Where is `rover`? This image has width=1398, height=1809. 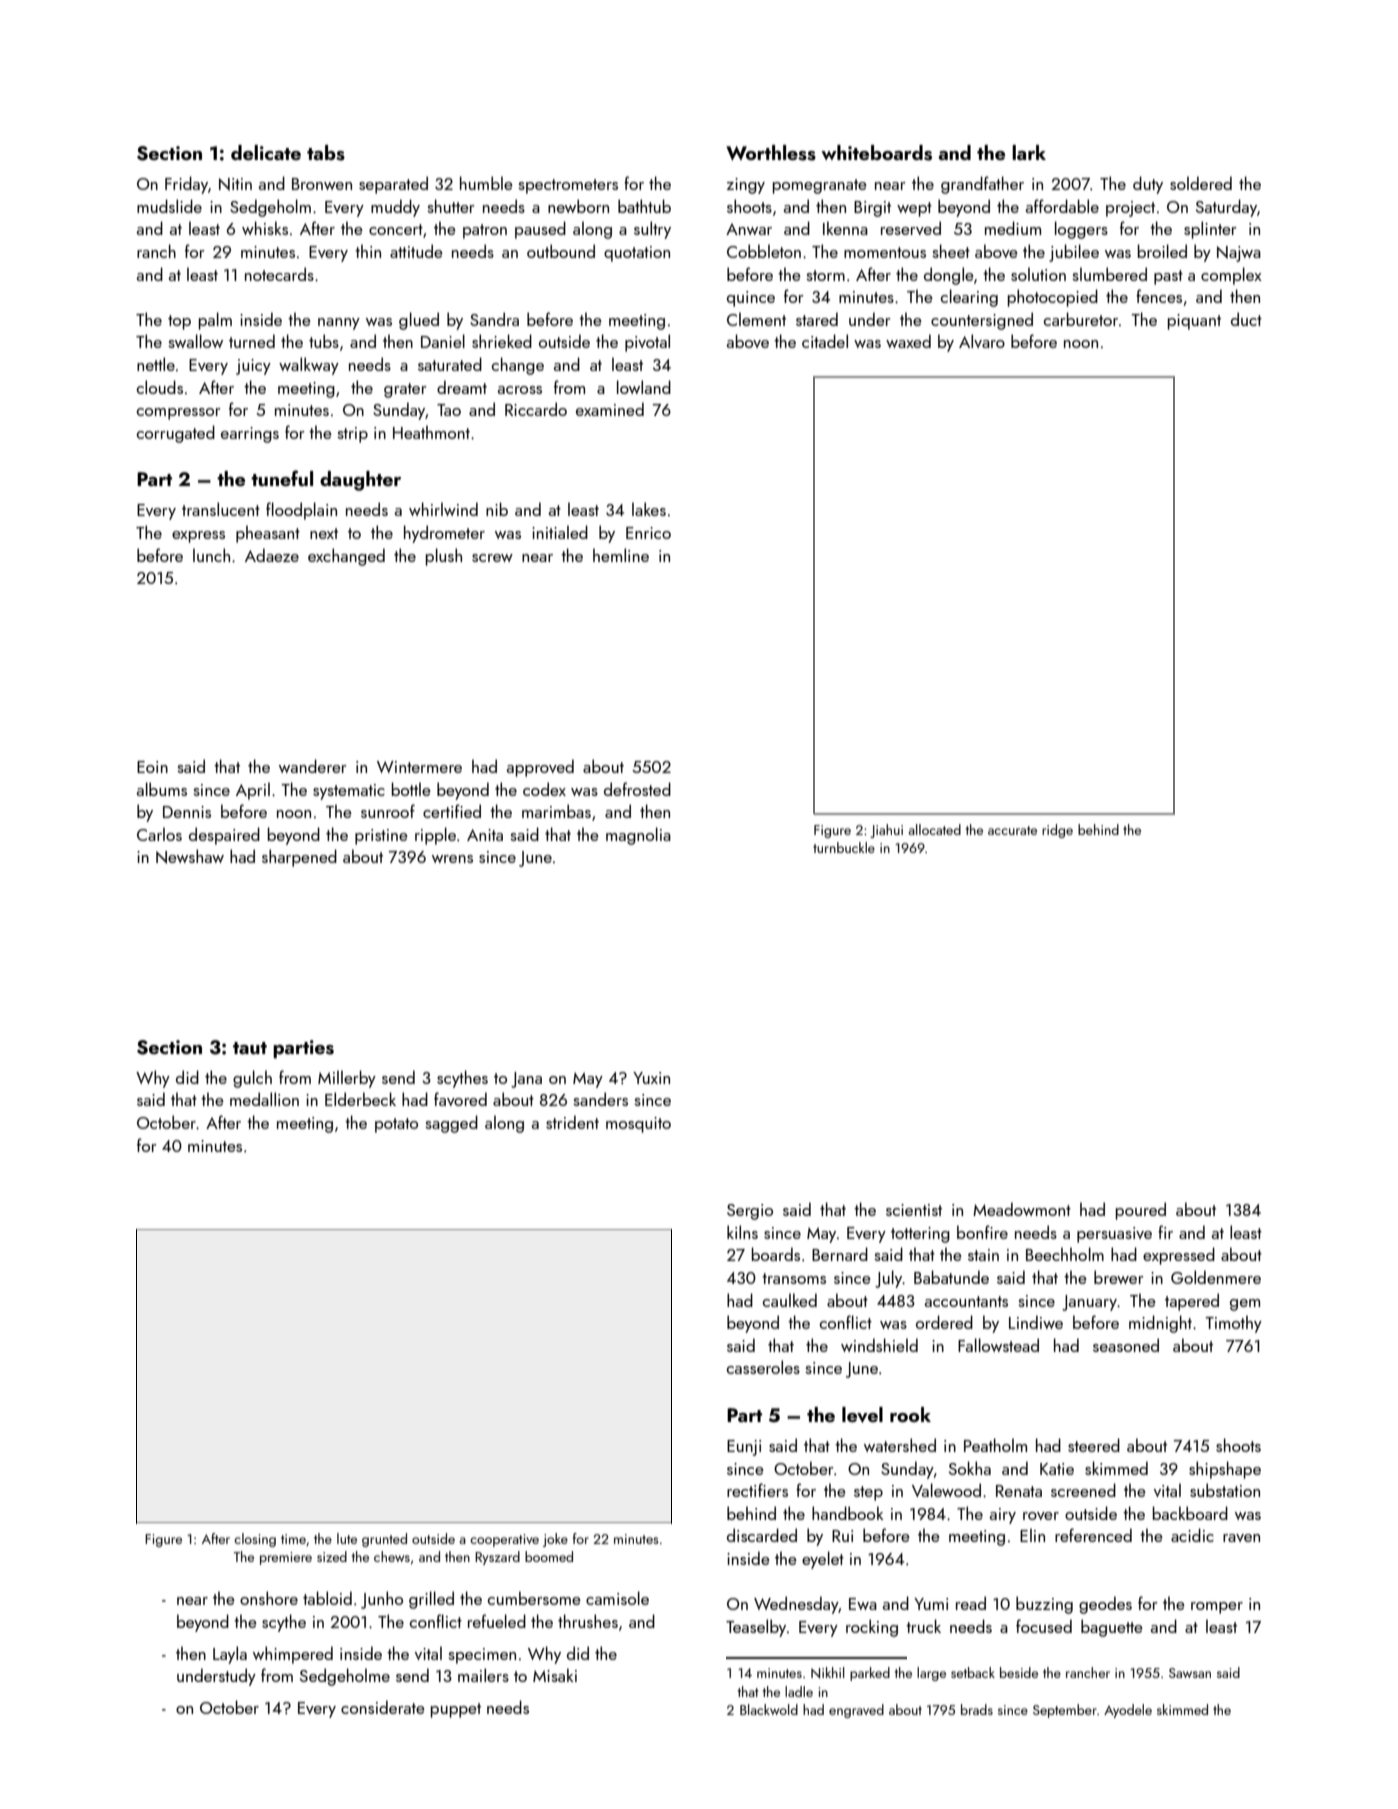 rover is located at coordinates (1041, 1516).
